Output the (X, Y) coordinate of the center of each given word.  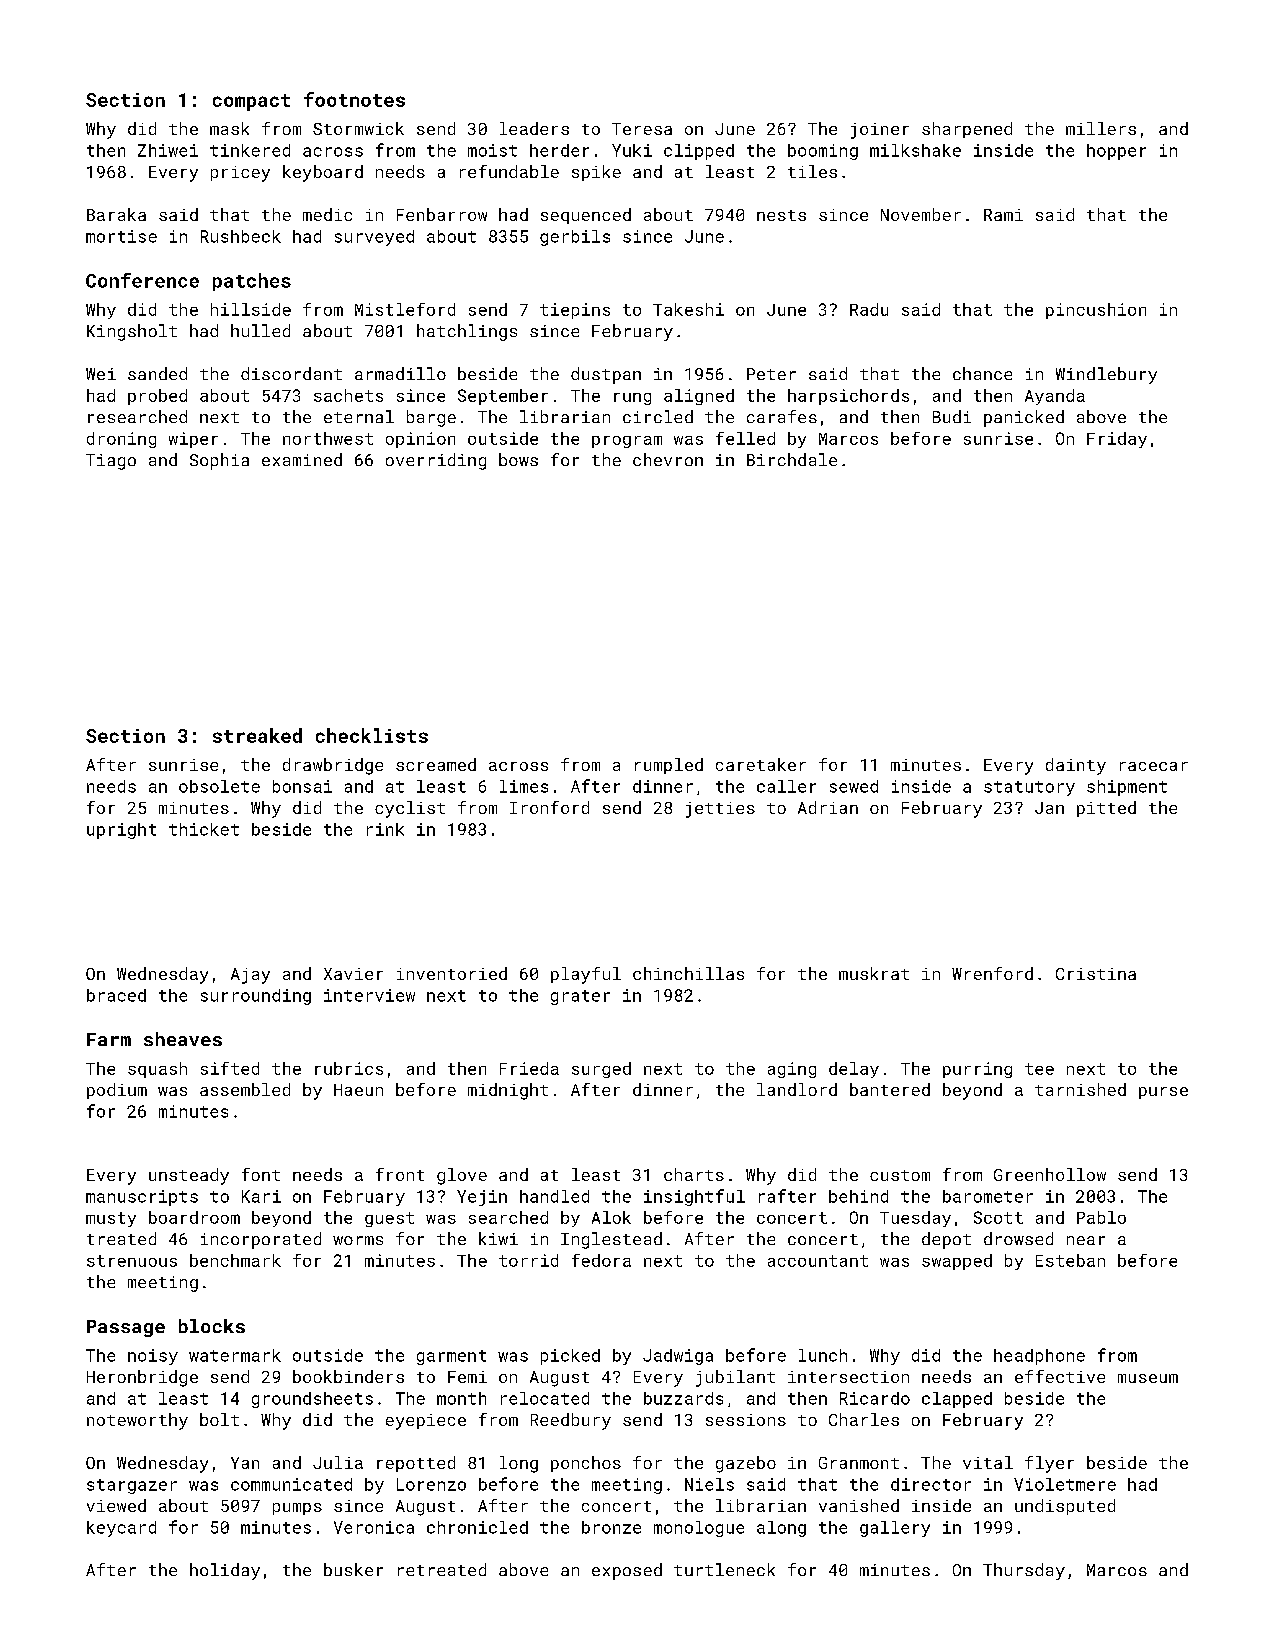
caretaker (761, 764)
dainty (1076, 766)
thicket (204, 829)
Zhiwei (168, 150)
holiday (225, 1571)
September (503, 397)
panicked (1024, 418)
